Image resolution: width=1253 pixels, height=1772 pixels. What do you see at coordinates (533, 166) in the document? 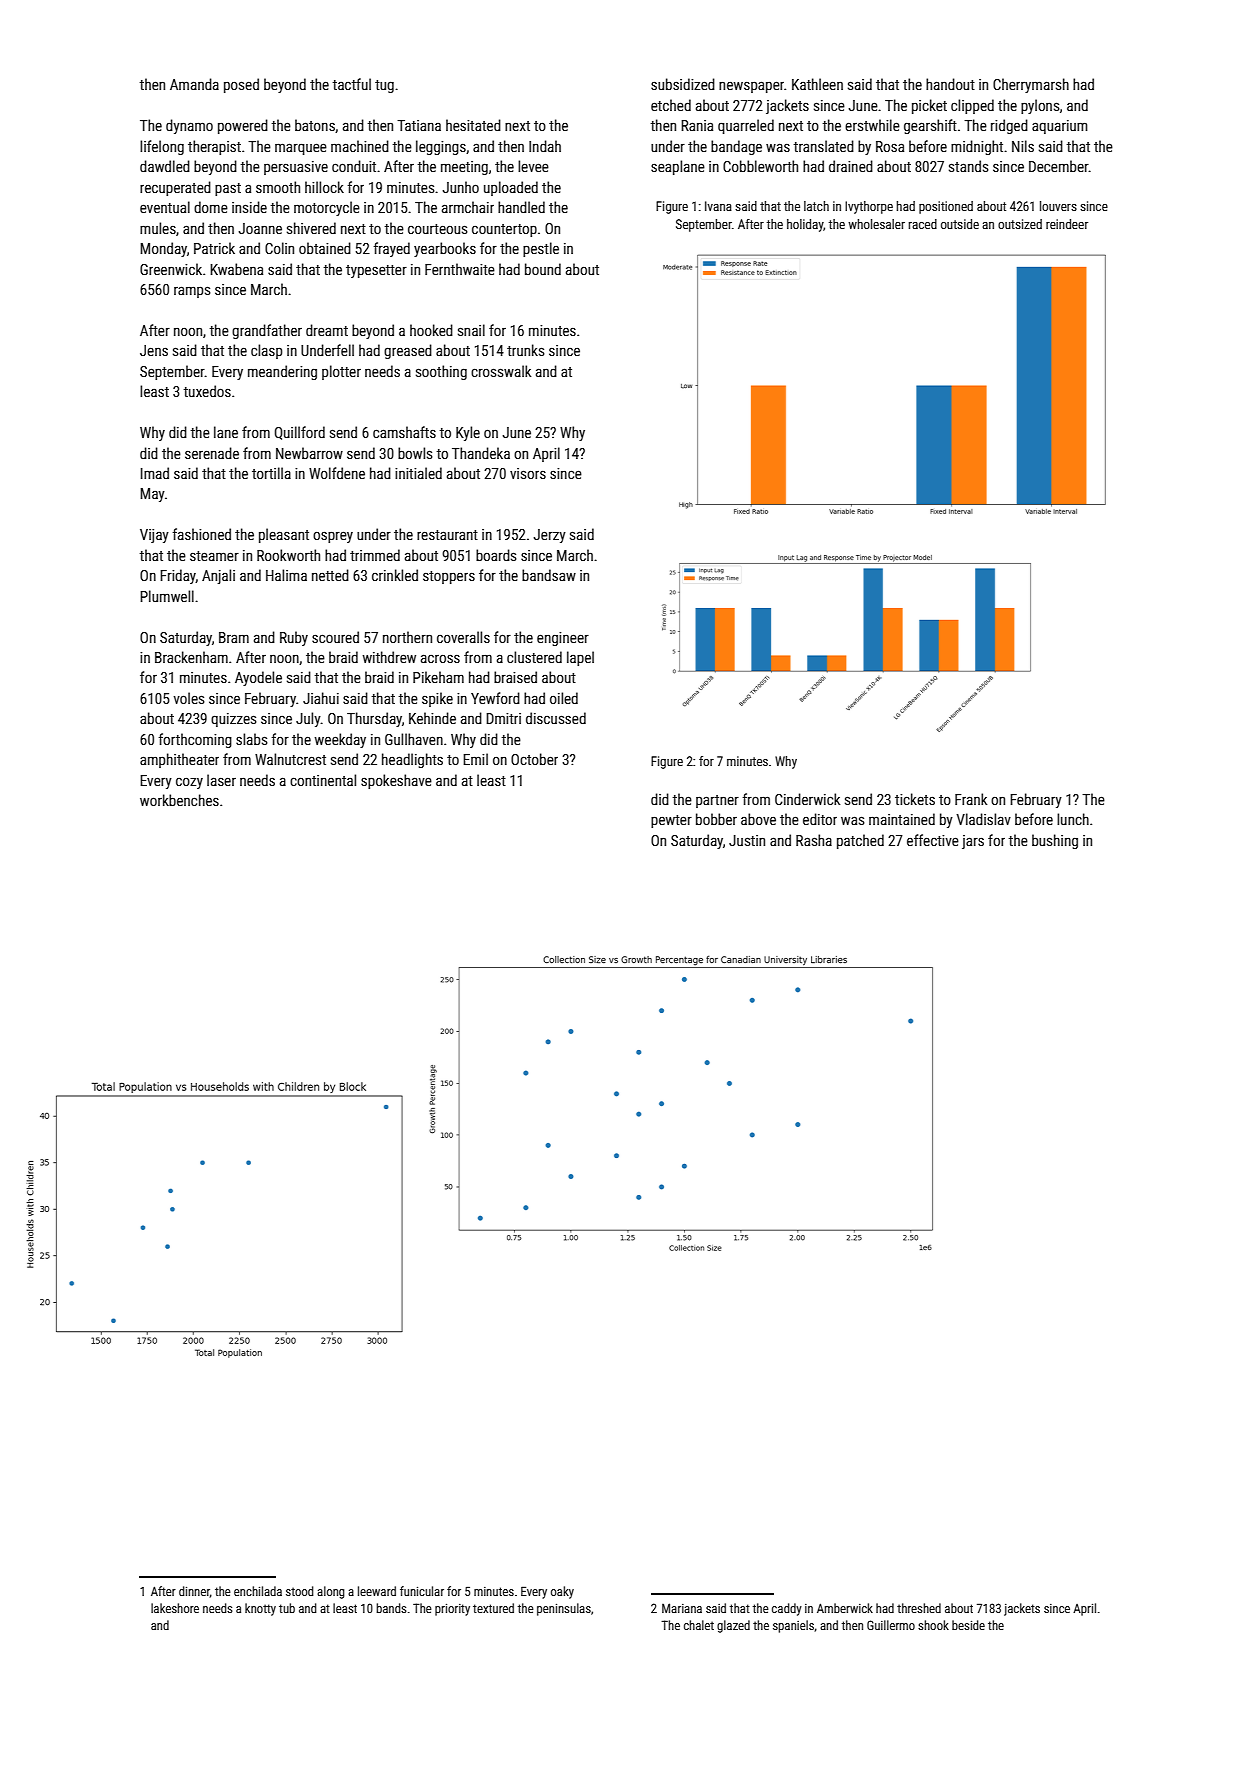
I see `levee` at bounding box center [533, 166].
